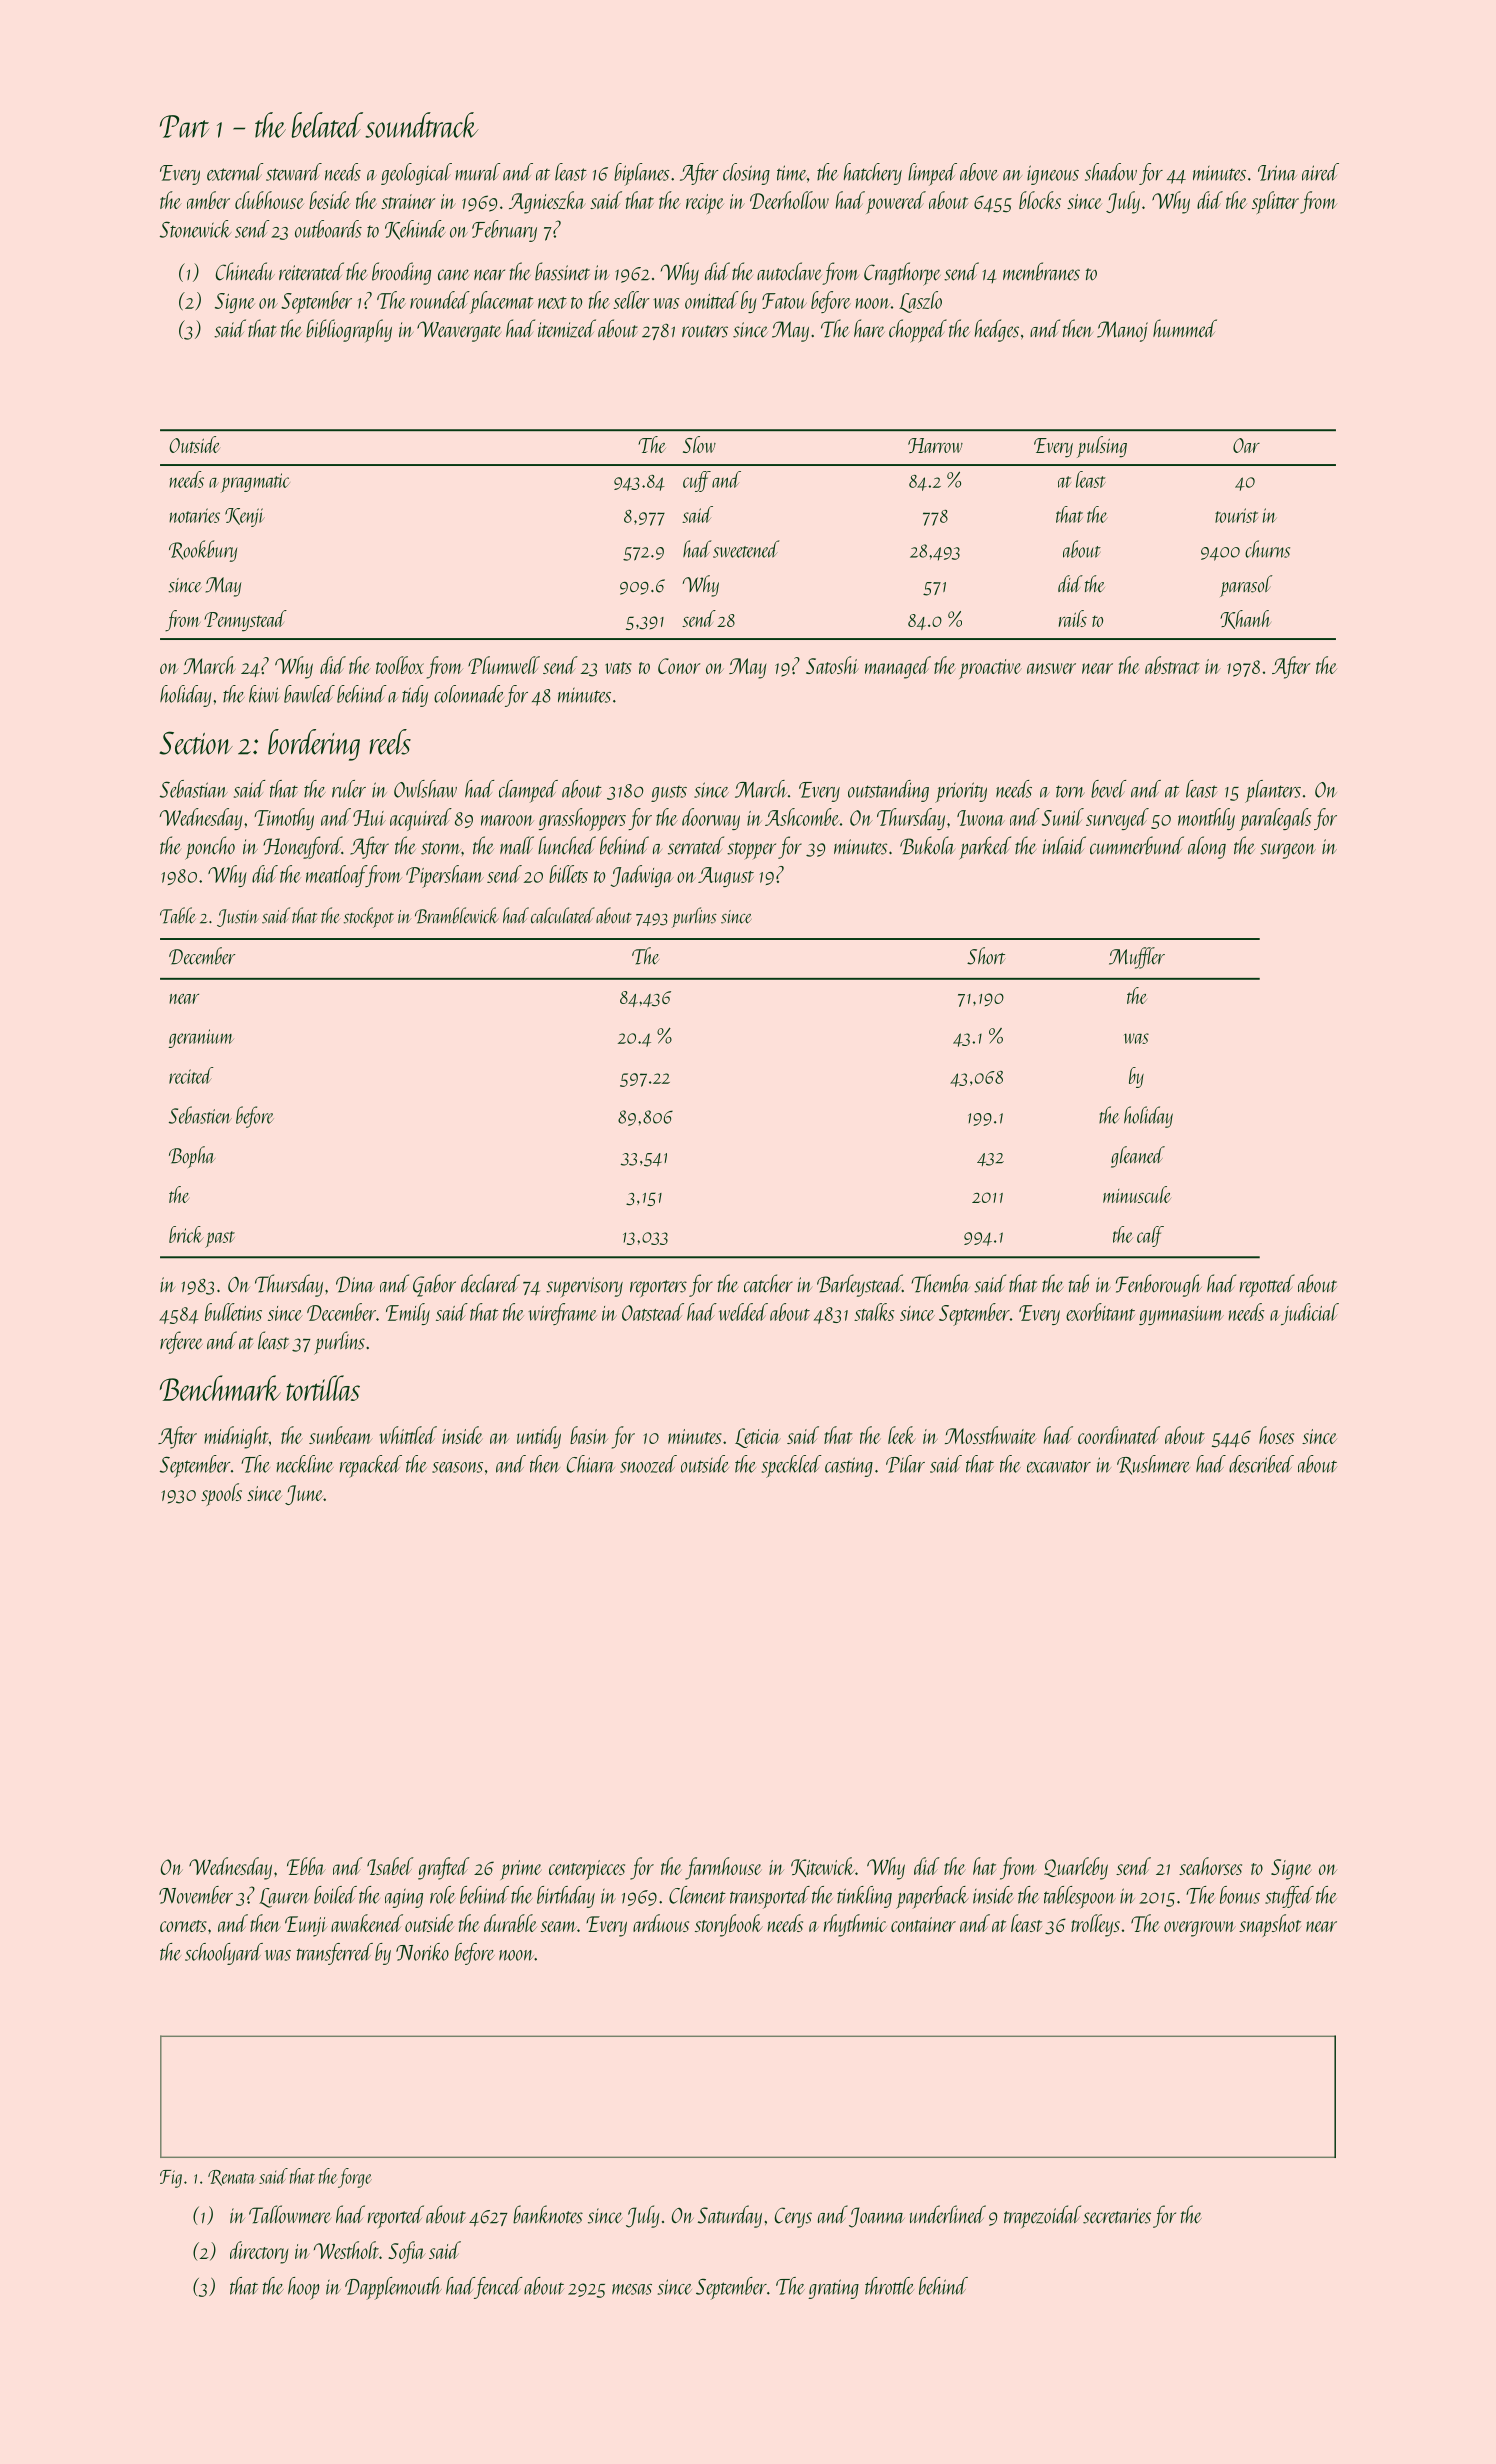  I want to click on trolleys, so click(1095, 1925).
